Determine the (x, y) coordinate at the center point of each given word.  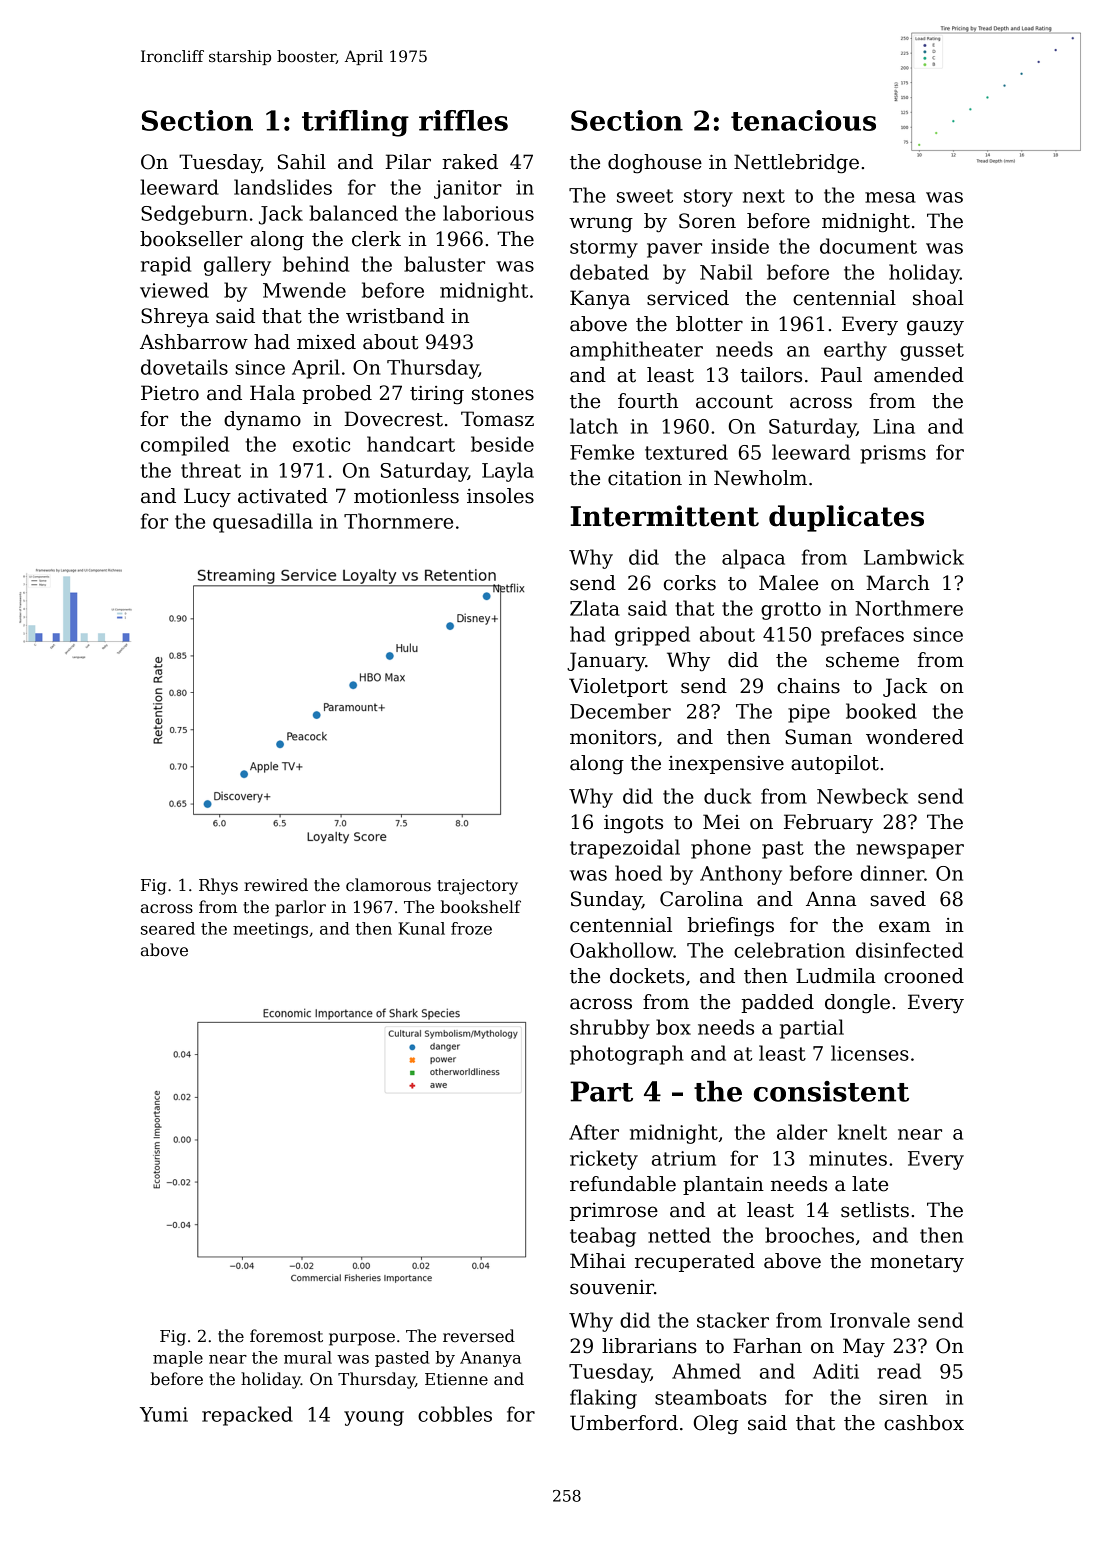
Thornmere (398, 521)
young (374, 1418)
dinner (892, 873)
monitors (613, 737)
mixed (326, 342)
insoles (500, 496)
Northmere (909, 608)
